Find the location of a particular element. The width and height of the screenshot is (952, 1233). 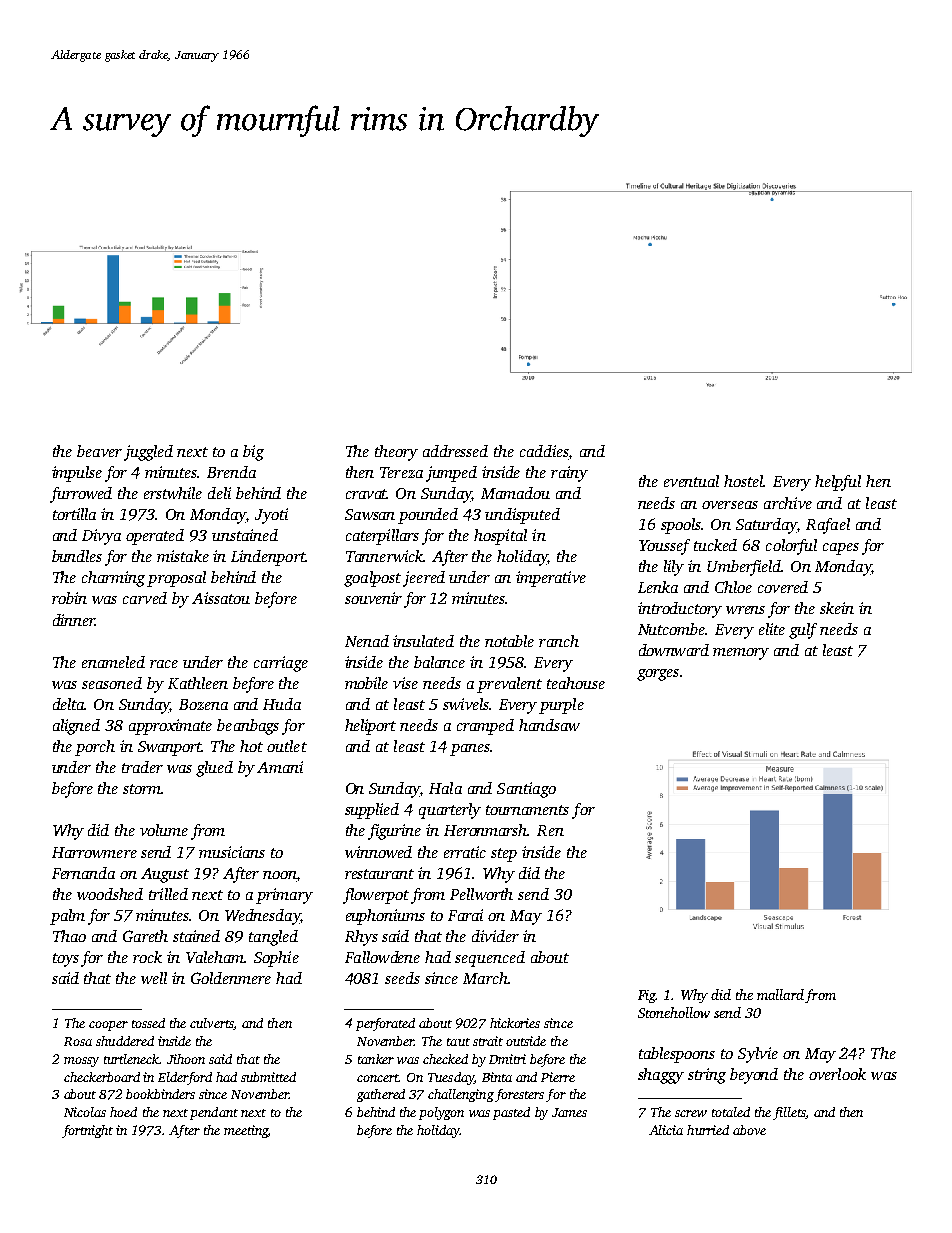

Alicia is located at coordinates (666, 1130).
